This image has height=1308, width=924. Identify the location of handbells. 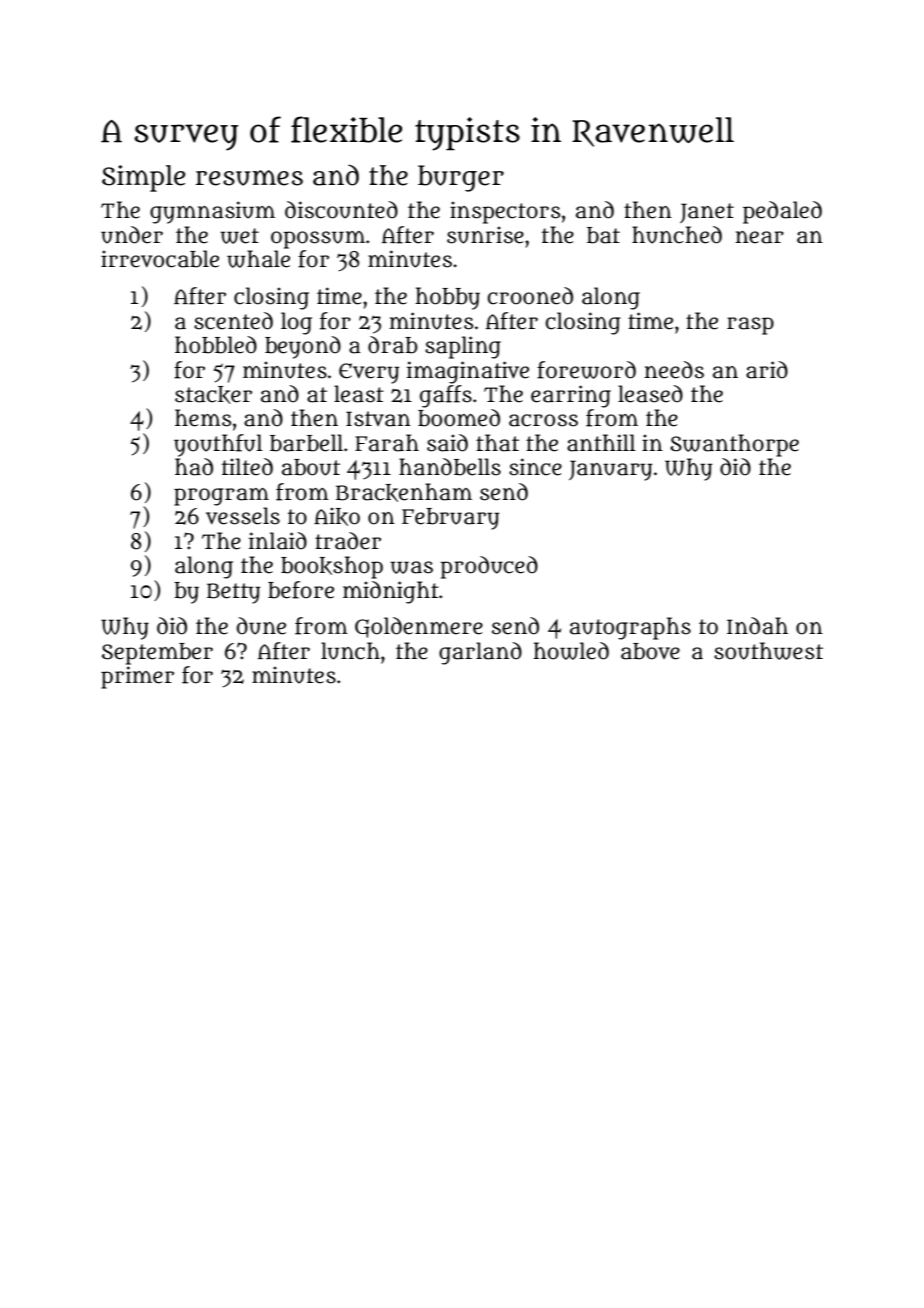
(450, 467).
